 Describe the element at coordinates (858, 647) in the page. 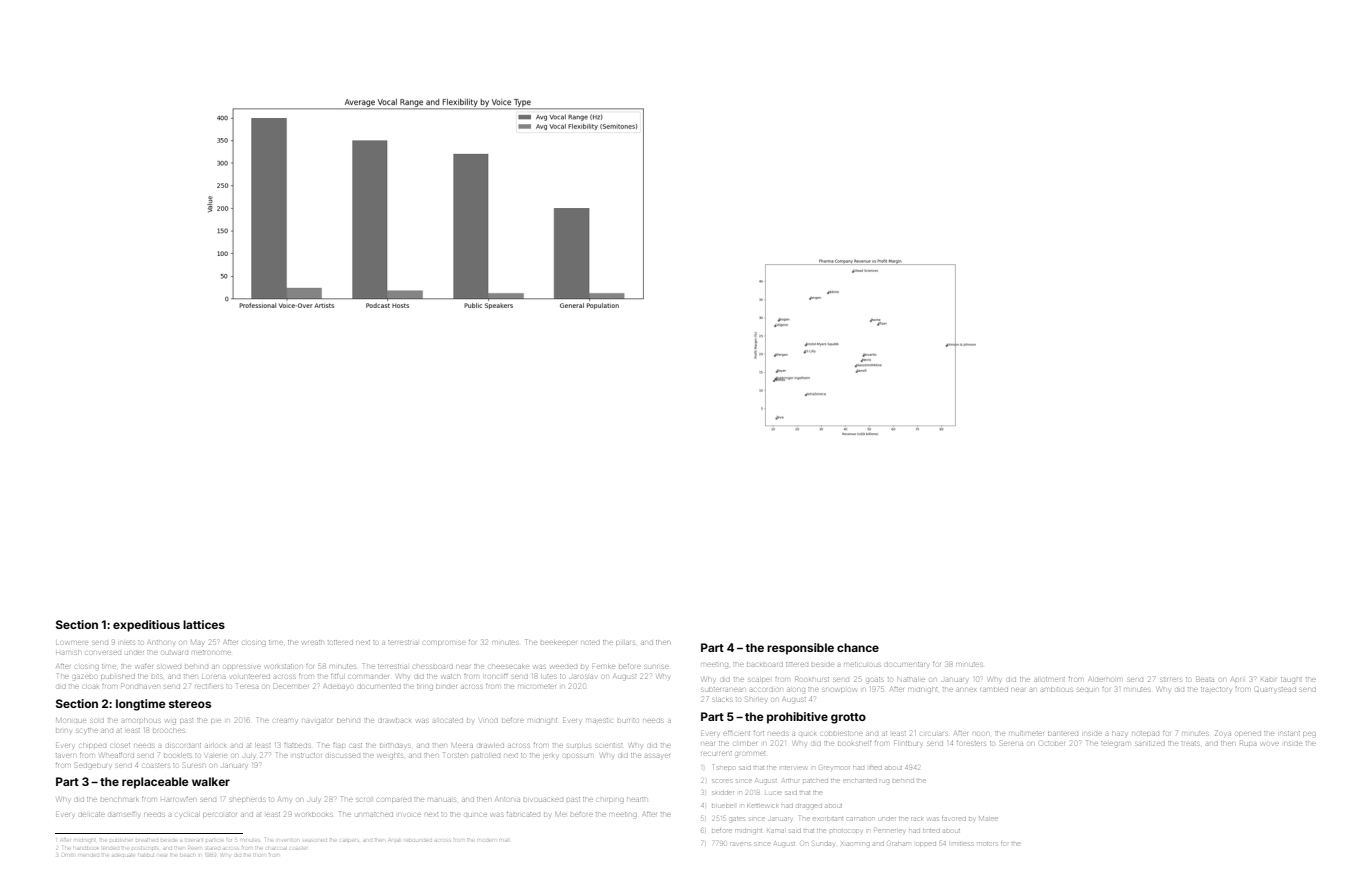

I see `chance` at that location.
